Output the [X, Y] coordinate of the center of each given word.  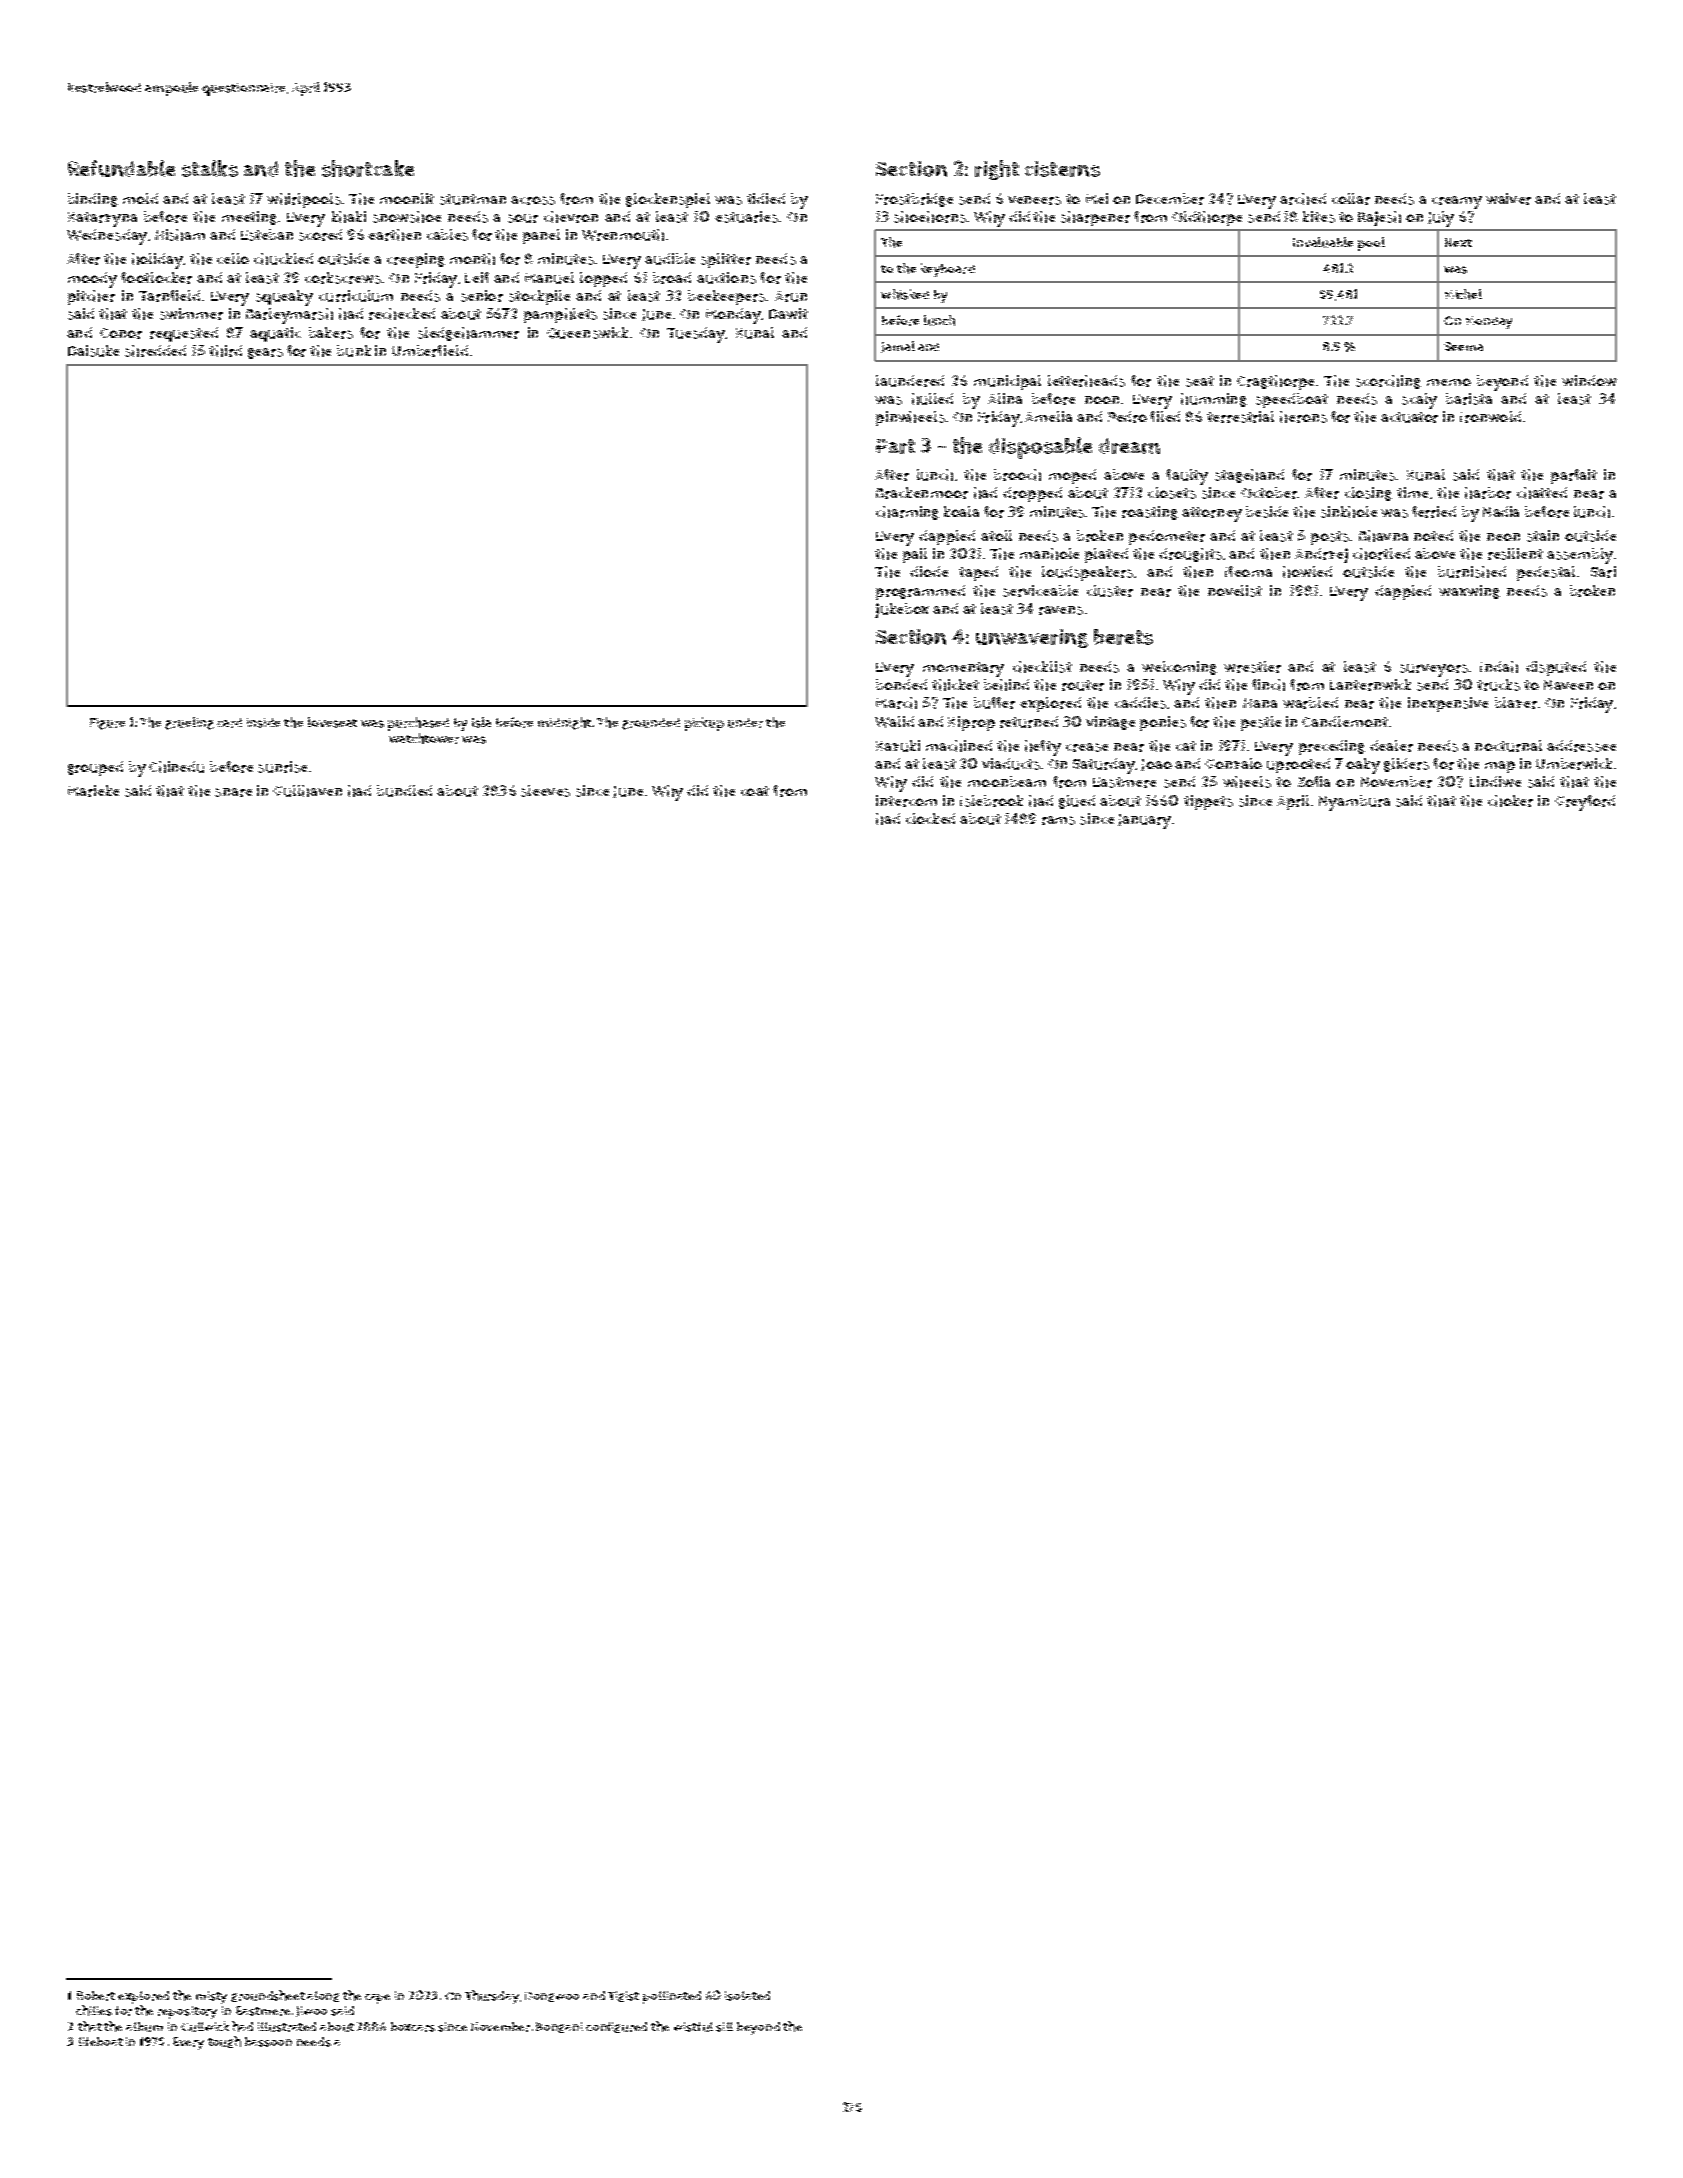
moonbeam [1007, 781]
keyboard [948, 270]
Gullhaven [307, 791]
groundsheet [268, 1996]
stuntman [473, 199]
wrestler [1252, 667]
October [1269, 493]
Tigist [623, 1996]
